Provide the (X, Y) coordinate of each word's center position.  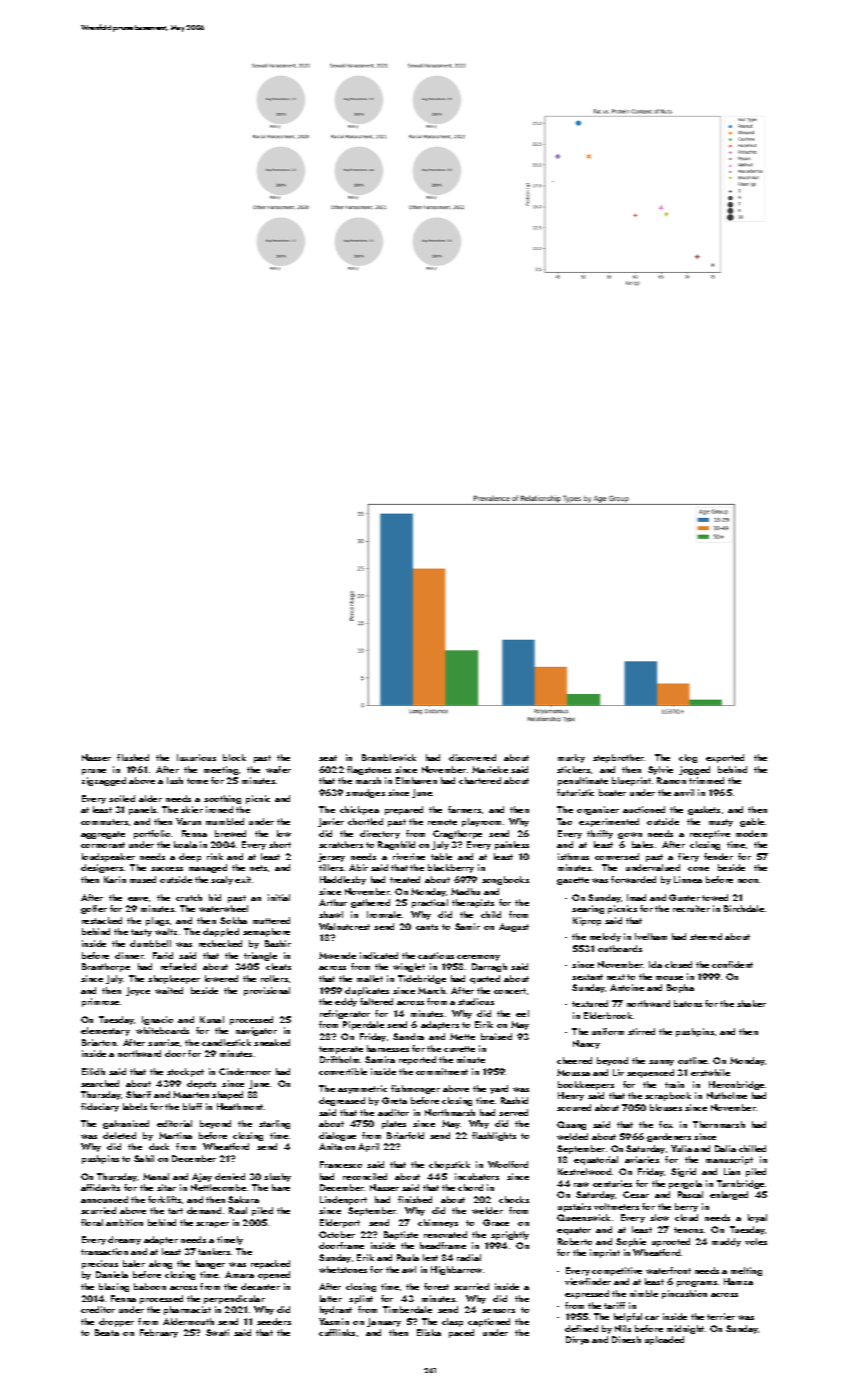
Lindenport (343, 1200)
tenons (688, 1230)
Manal (156, 1176)
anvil (684, 792)
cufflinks (337, 1332)
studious (476, 1001)
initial (279, 897)
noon (748, 881)
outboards (620, 948)
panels (142, 810)
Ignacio (157, 1020)
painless (512, 845)
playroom (481, 822)
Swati (217, 1332)
